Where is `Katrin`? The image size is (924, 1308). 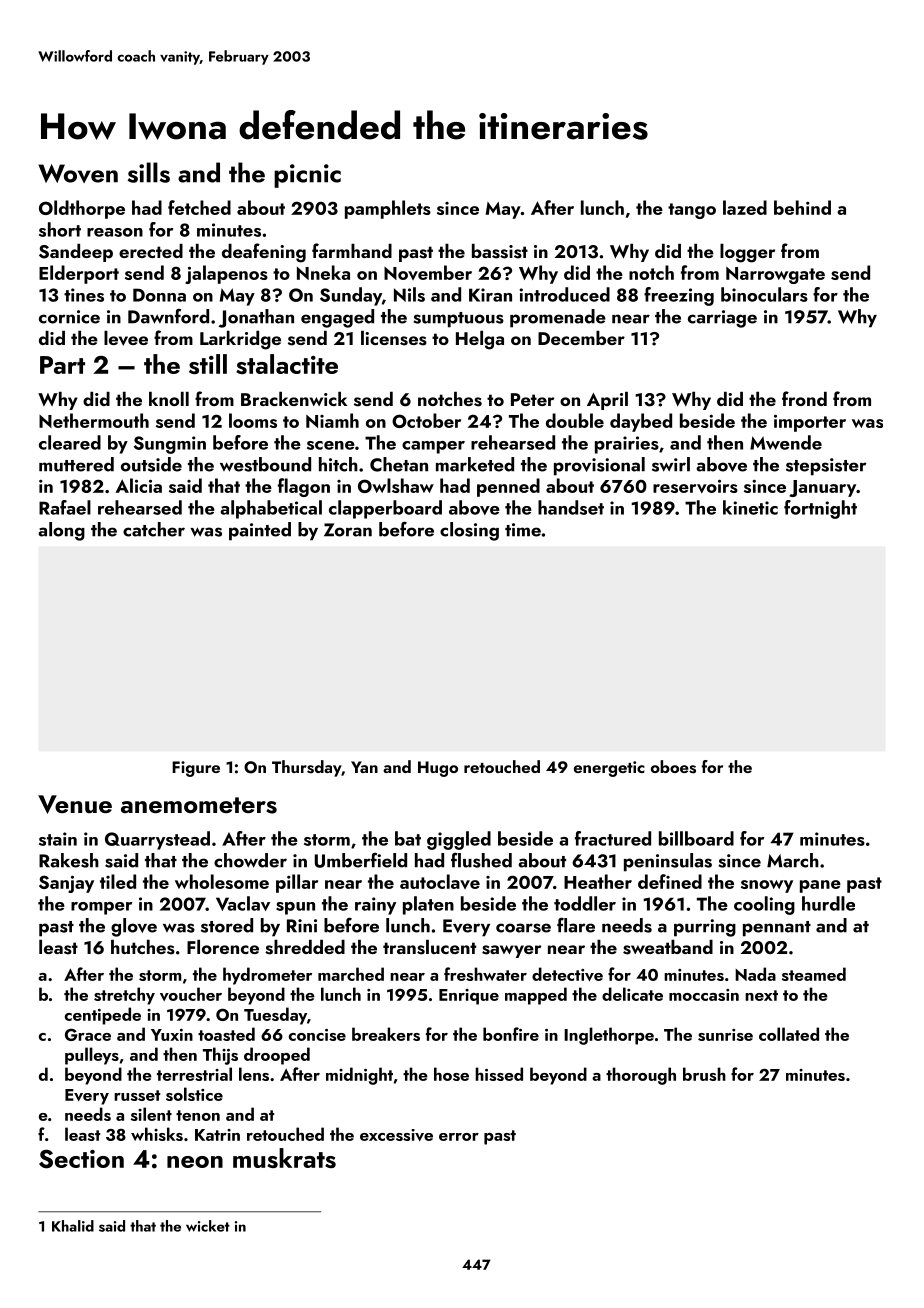
Katrin is located at coordinates (217, 1135).
